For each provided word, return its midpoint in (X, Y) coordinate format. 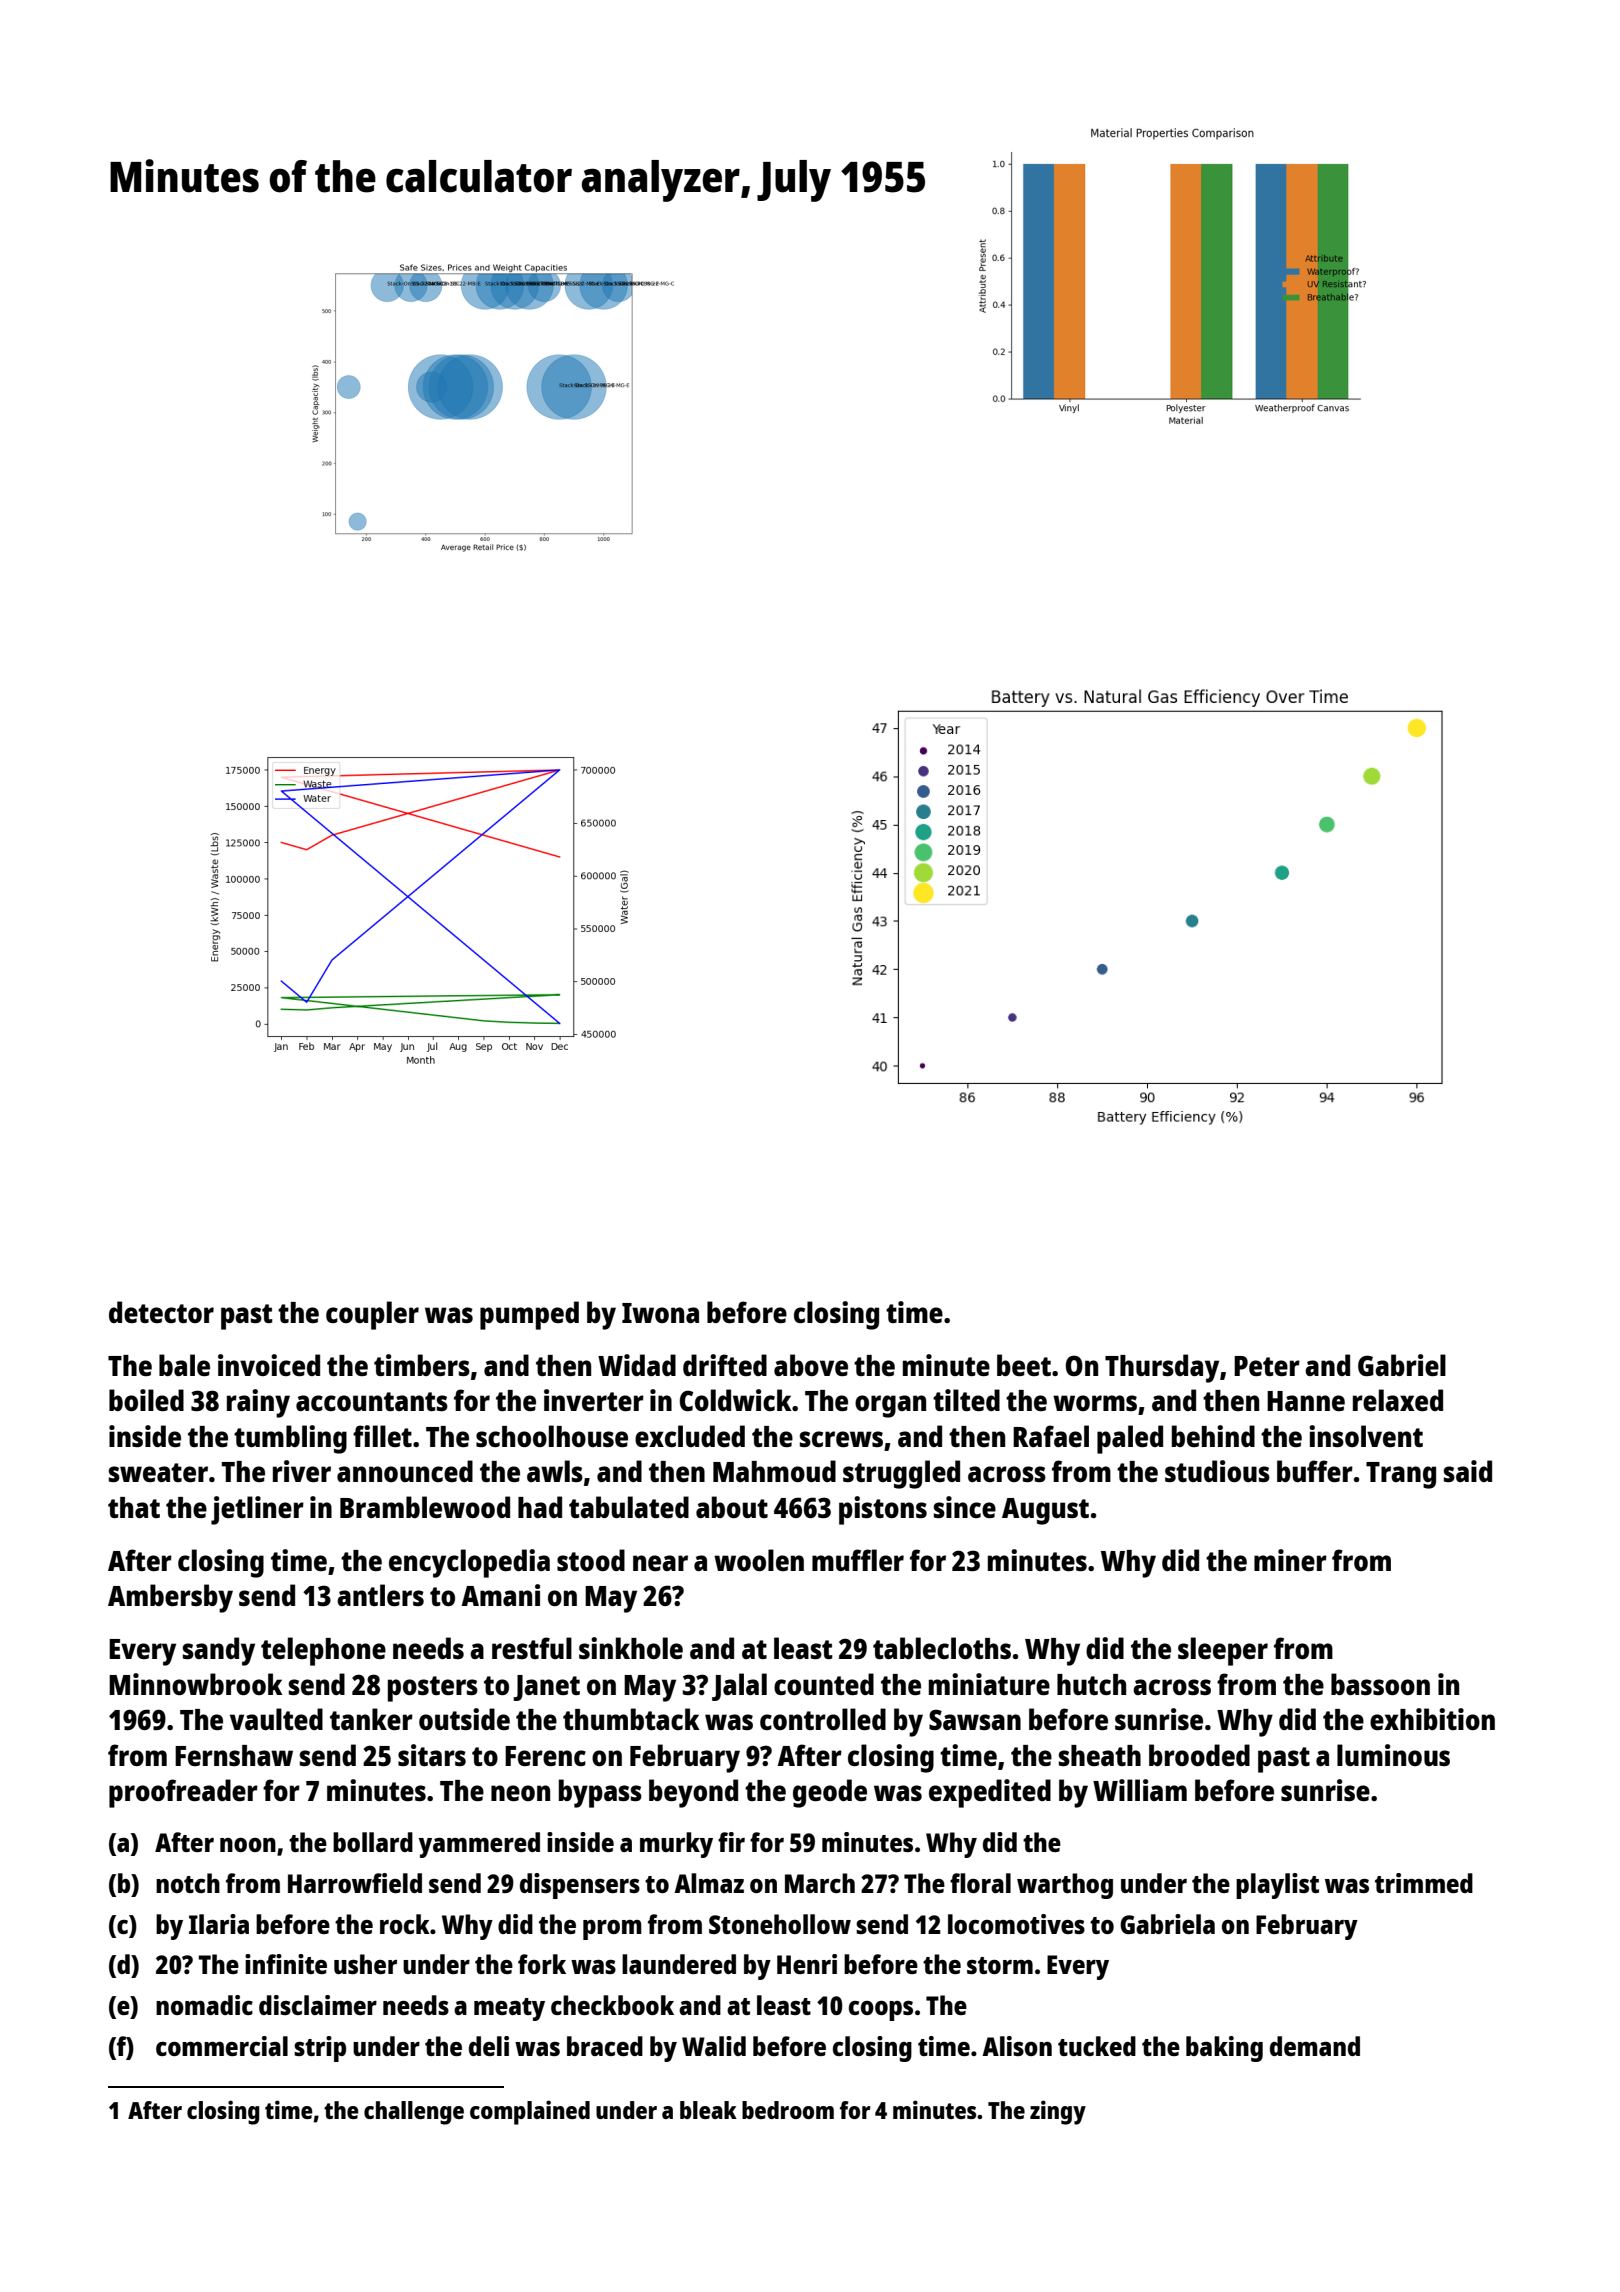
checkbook (612, 2005)
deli (489, 2046)
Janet (546, 1688)
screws (841, 1439)
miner (1290, 1560)
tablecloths (942, 1648)
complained (530, 2112)
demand (1315, 2046)
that (134, 1507)
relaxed (1398, 1400)
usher (365, 1964)
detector (161, 1312)
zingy (1058, 2112)
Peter (1267, 1366)
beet (1024, 1365)
